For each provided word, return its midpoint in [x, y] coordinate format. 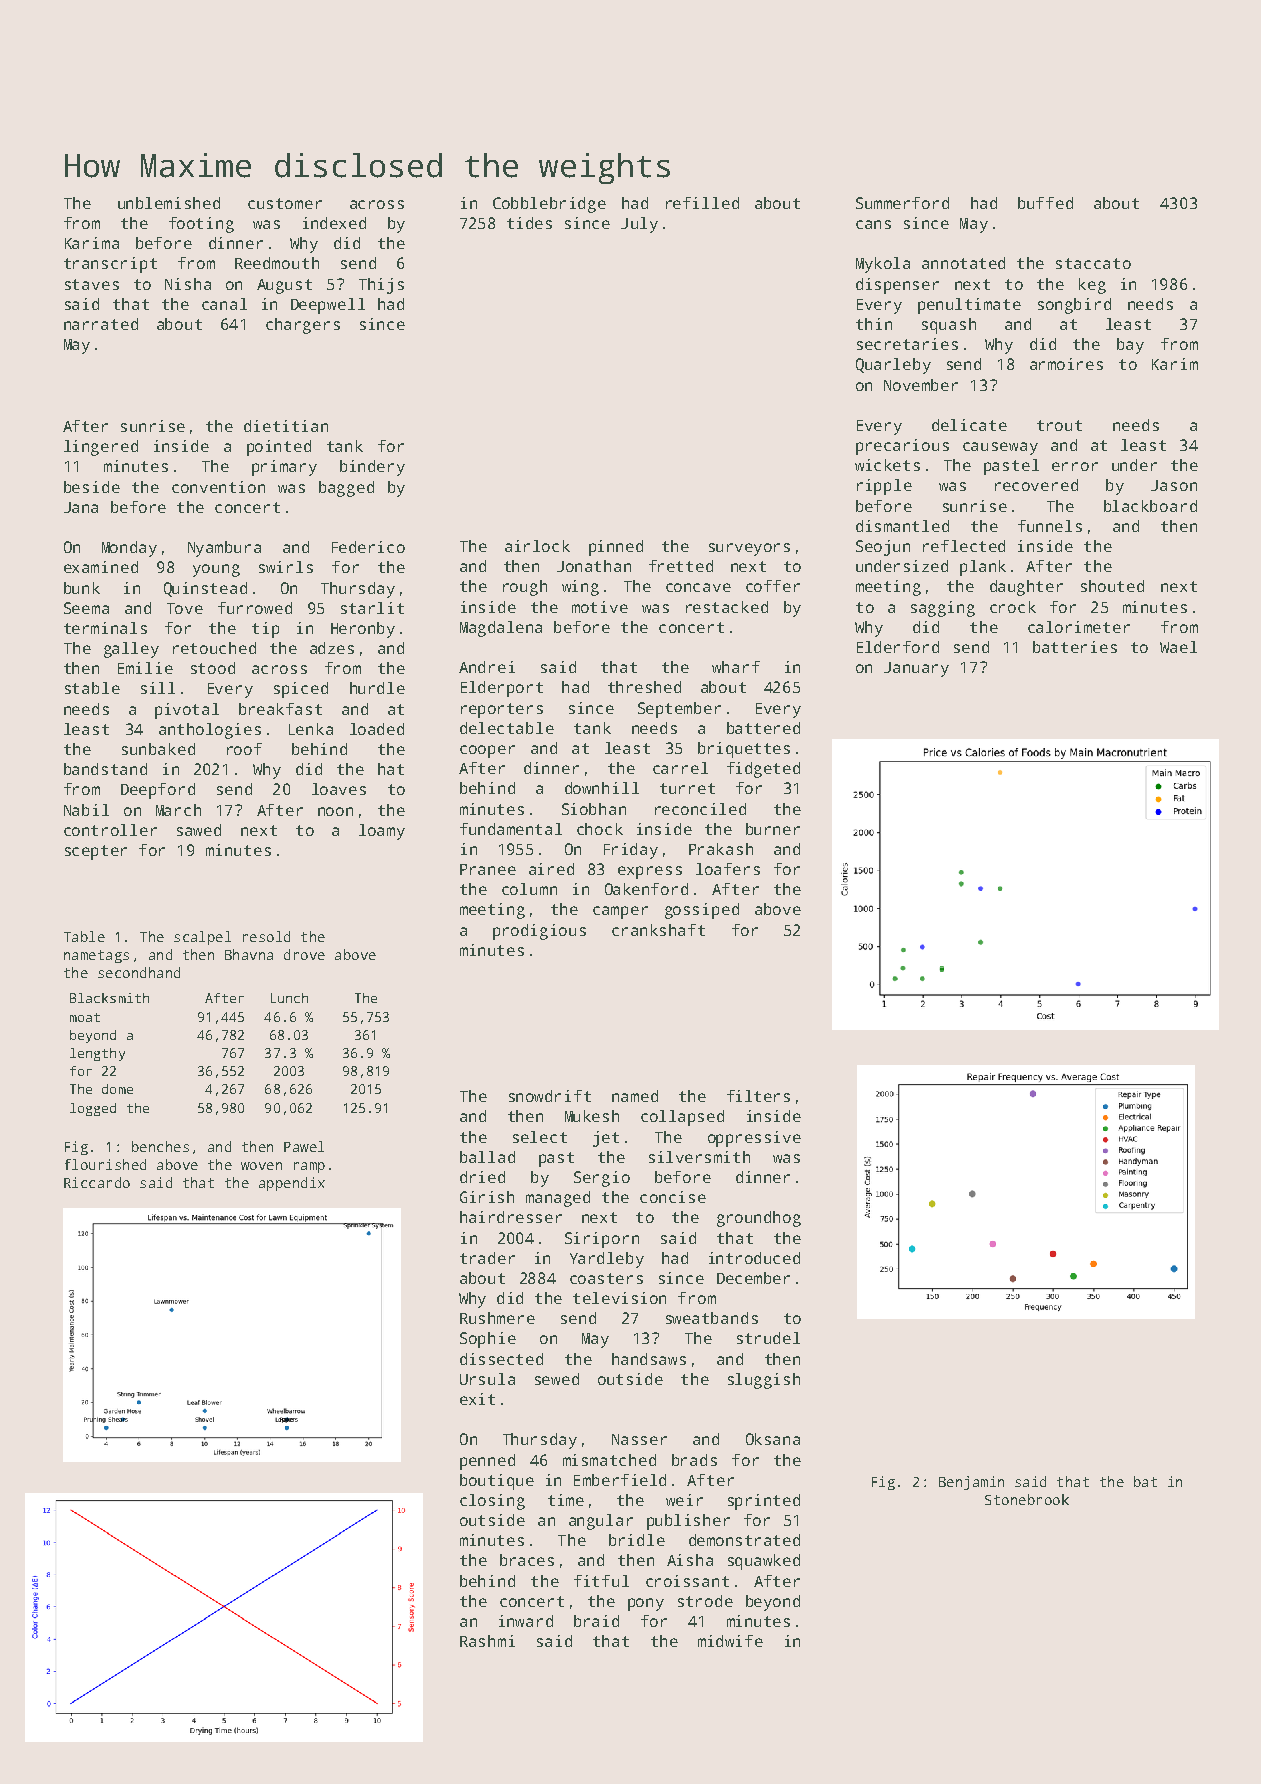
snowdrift [550, 1096]
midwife [730, 1641]
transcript [110, 265]
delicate [969, 425]
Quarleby [893, 366]
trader [487, 1258]
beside [92, 487]
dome [117, 1089]
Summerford [902, 203]
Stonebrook [1027, 1499]
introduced [754, 1258]
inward [526, 1621]
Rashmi [487, 1641]
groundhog [759, 1219]
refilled [702, 203]
